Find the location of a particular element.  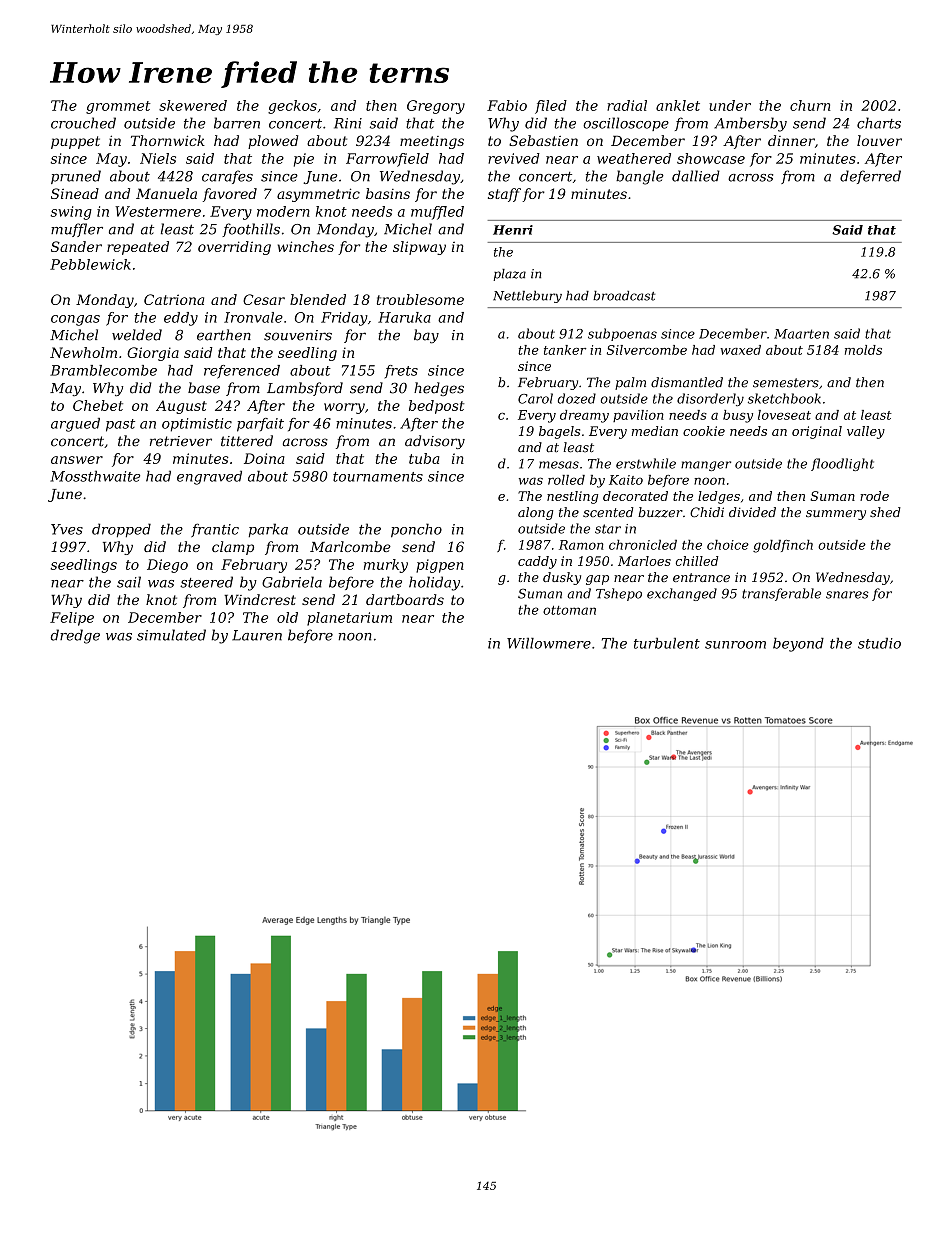

Chebet is located at coordinates (98, 405).
